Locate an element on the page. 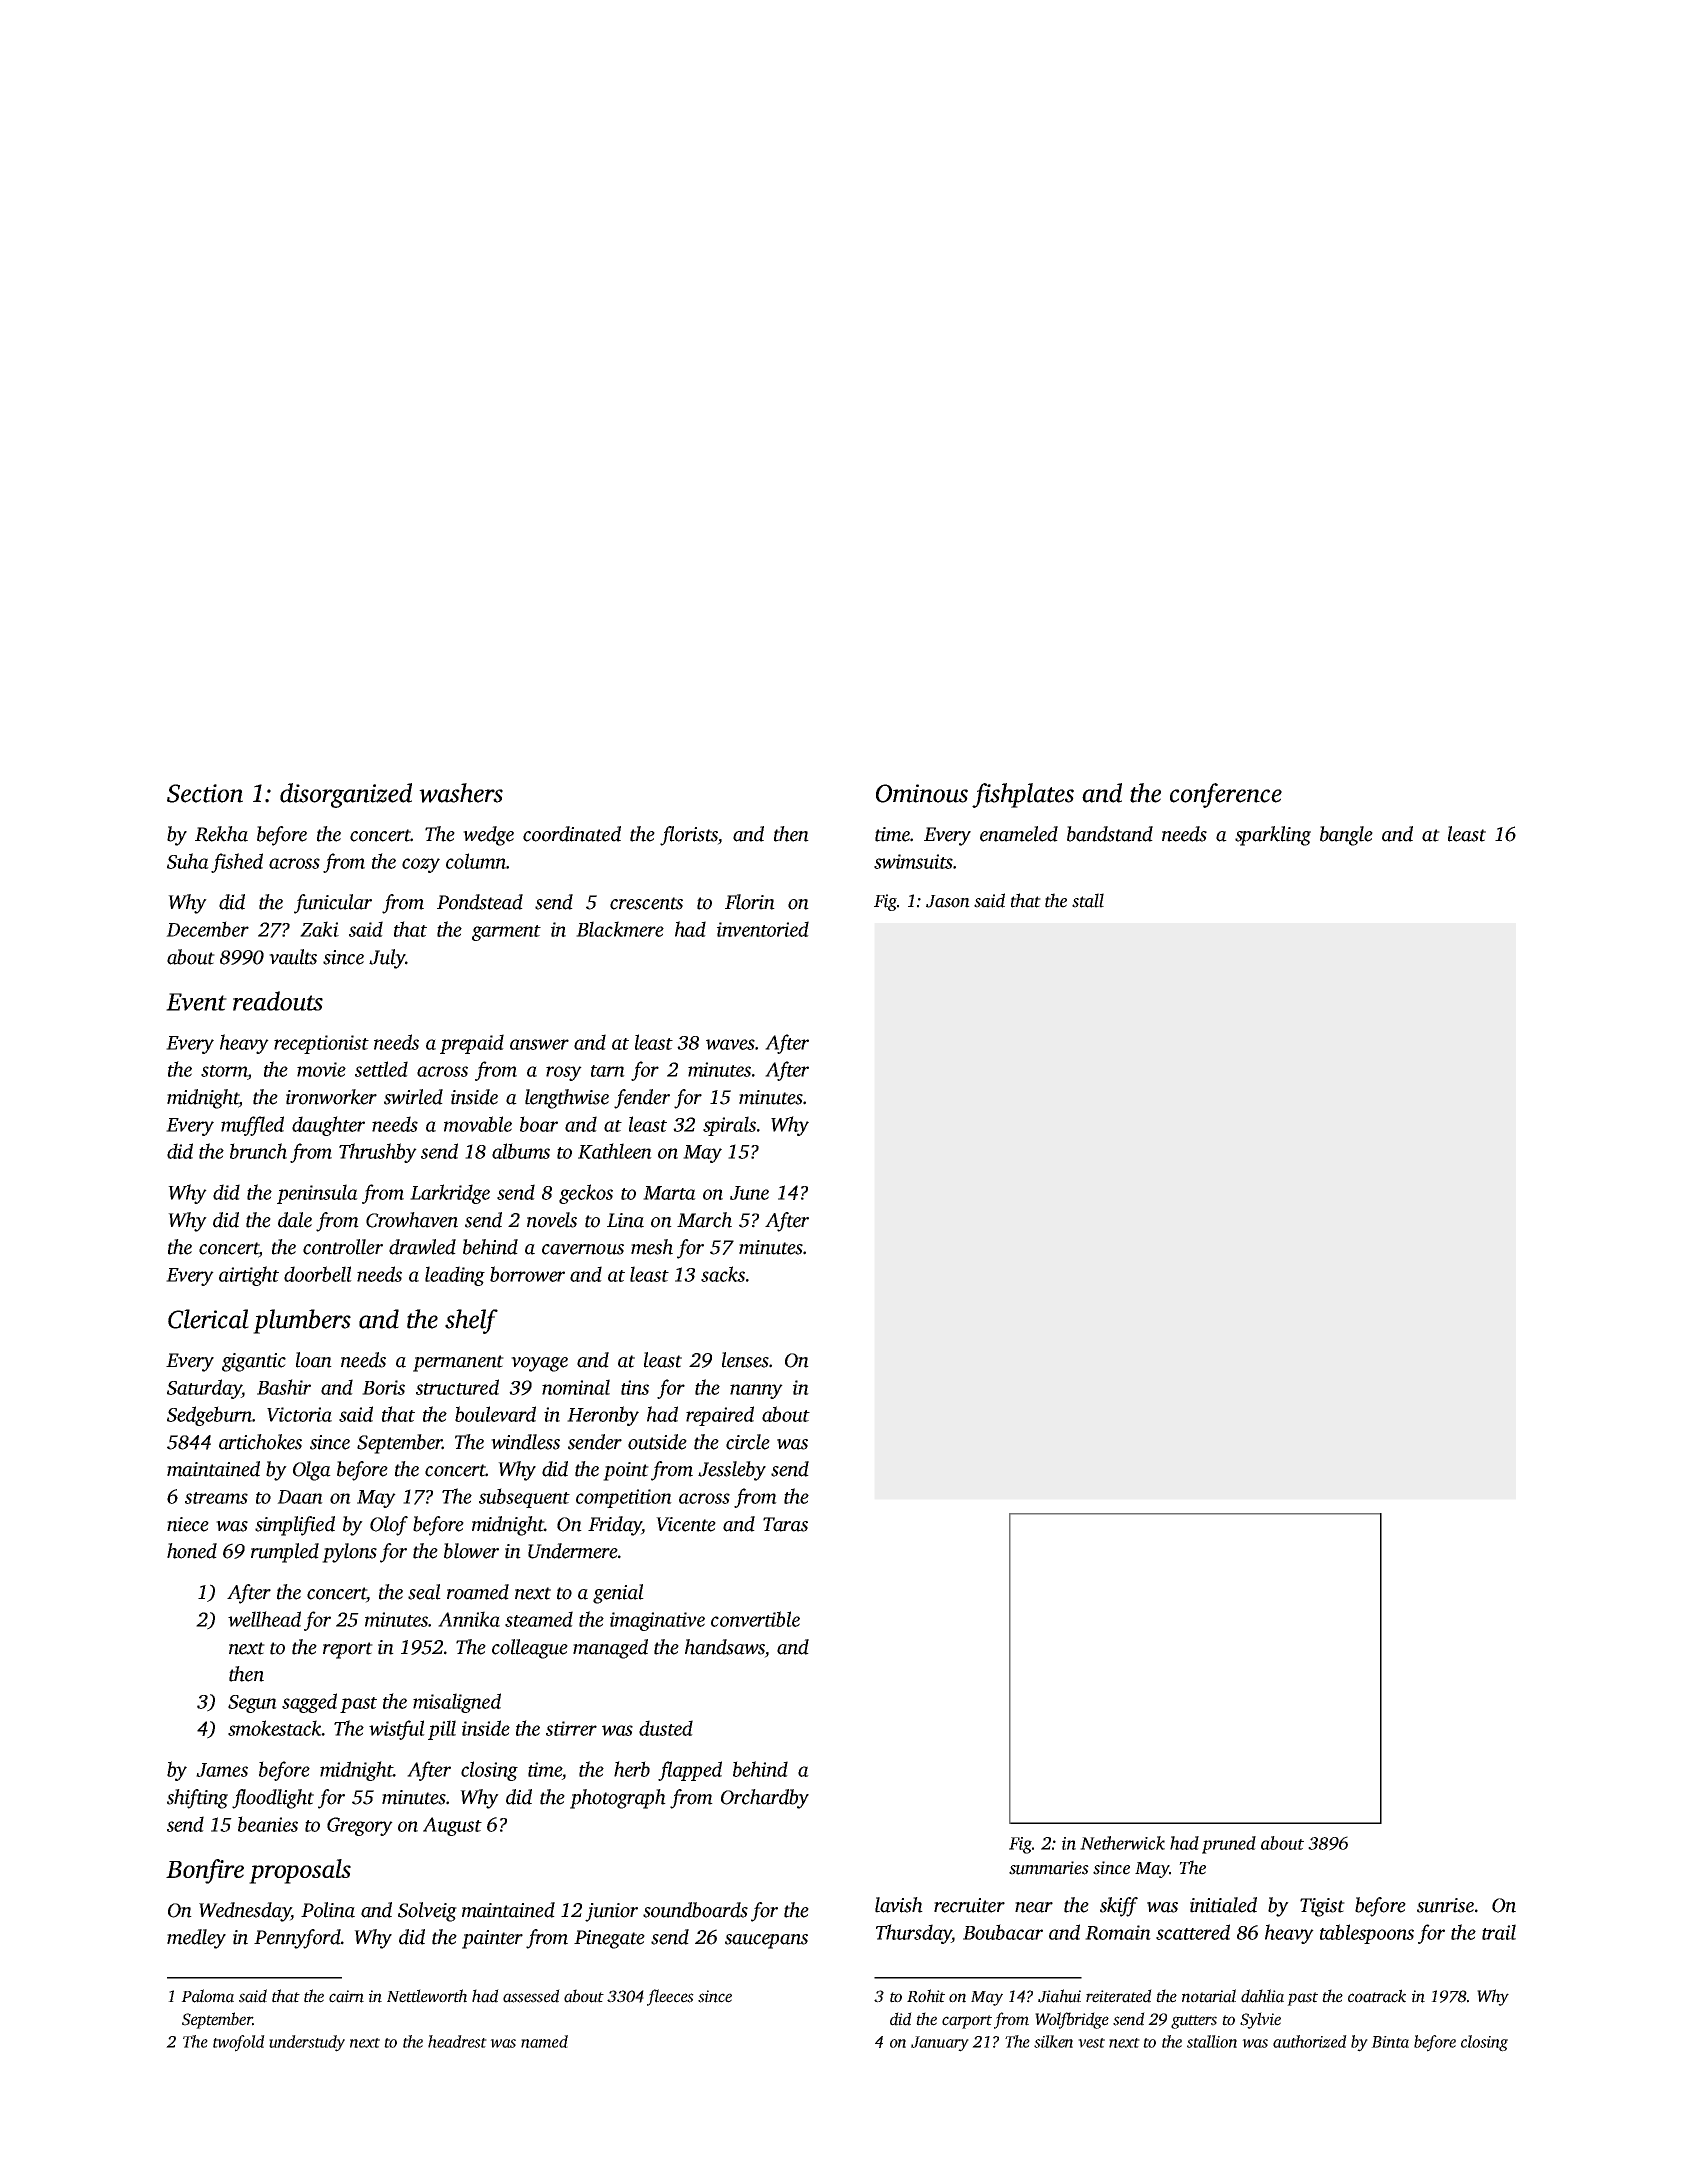 This document has width=1683, height=2178. Jason is located at coordinates (948, 901).
